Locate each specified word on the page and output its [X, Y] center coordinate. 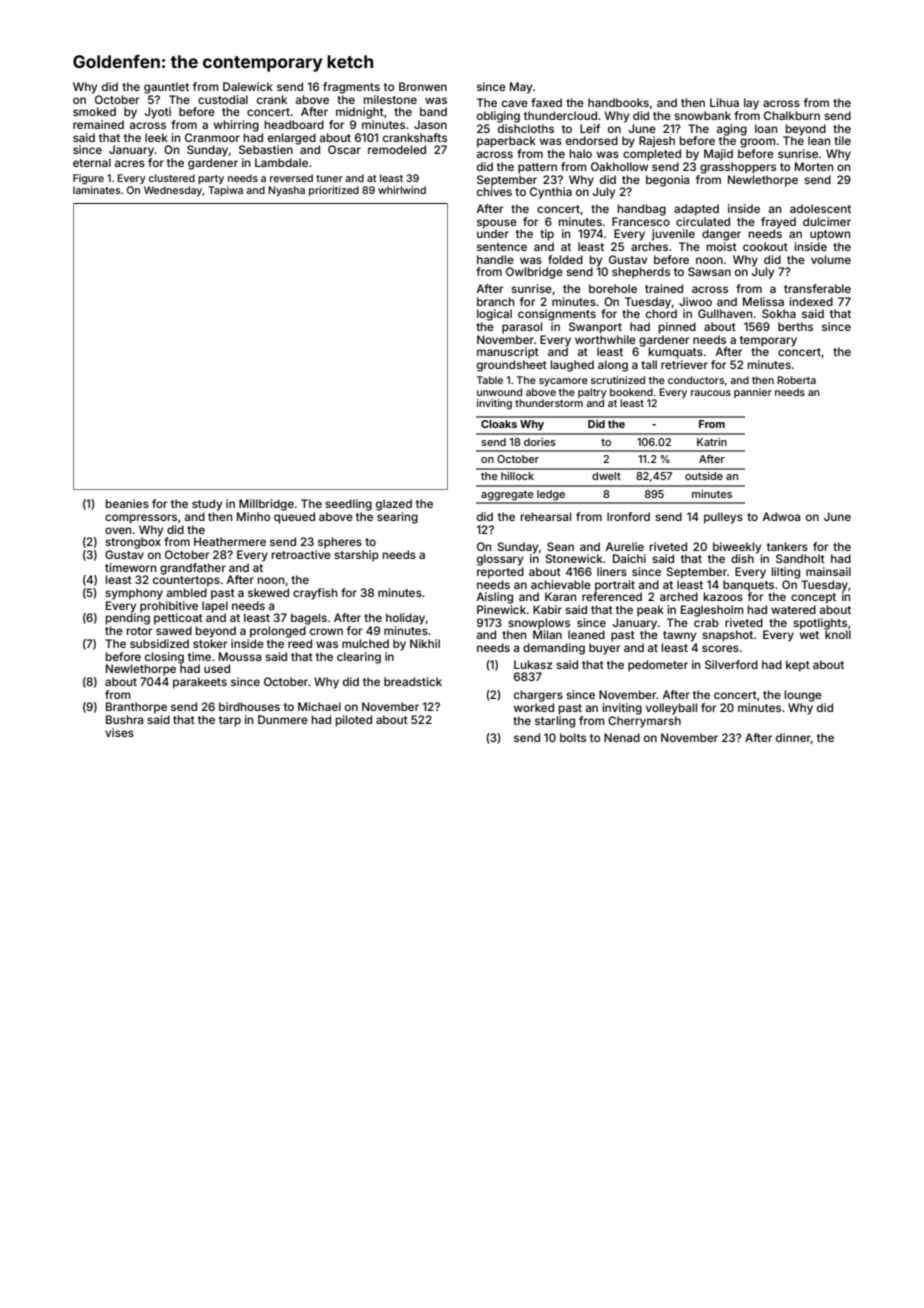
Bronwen [423, 86]
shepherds [641, 273]
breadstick [413, 681]
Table [490, 380]
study [207, 505]
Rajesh [657, 142]
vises [119, 732]
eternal [92, 162]
